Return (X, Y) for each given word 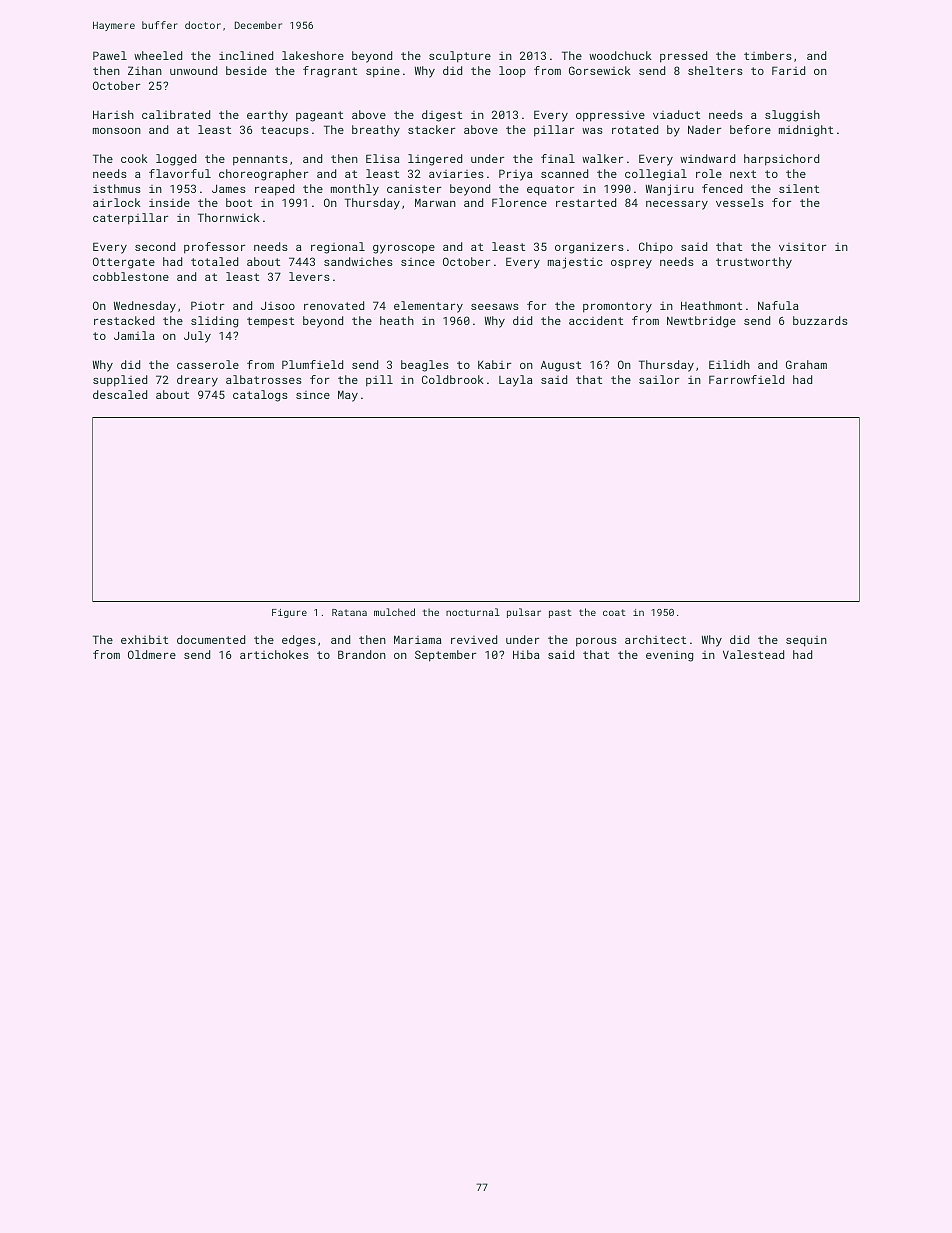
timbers (768, 55)
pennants (260, 160)
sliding (215, 322)
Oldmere (152, 654)
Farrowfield (747, 379)
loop (512, 72)
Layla (516, 381)
